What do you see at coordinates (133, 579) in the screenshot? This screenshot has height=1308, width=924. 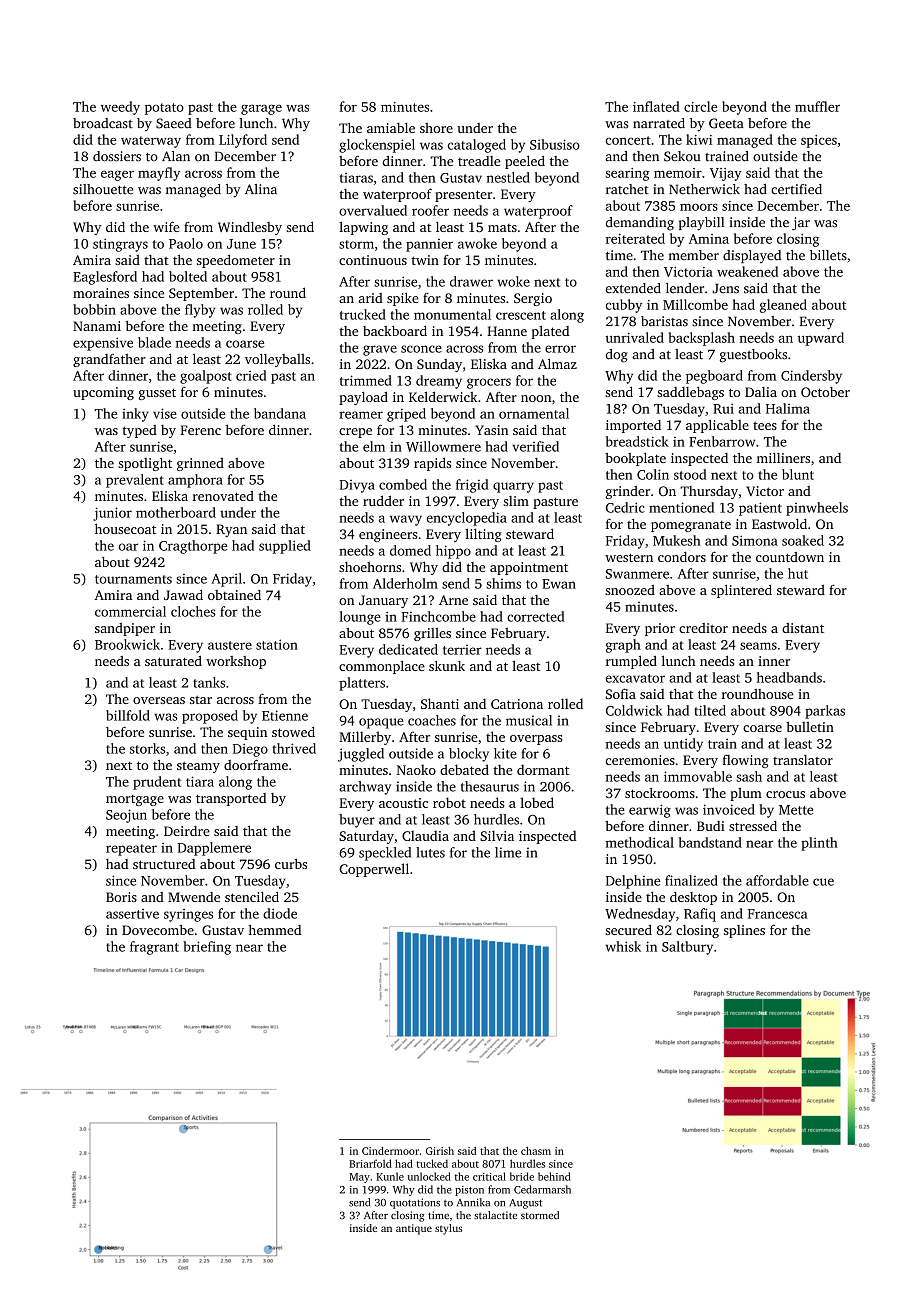 I see `tournaments` at bounding box center [133, 579].
